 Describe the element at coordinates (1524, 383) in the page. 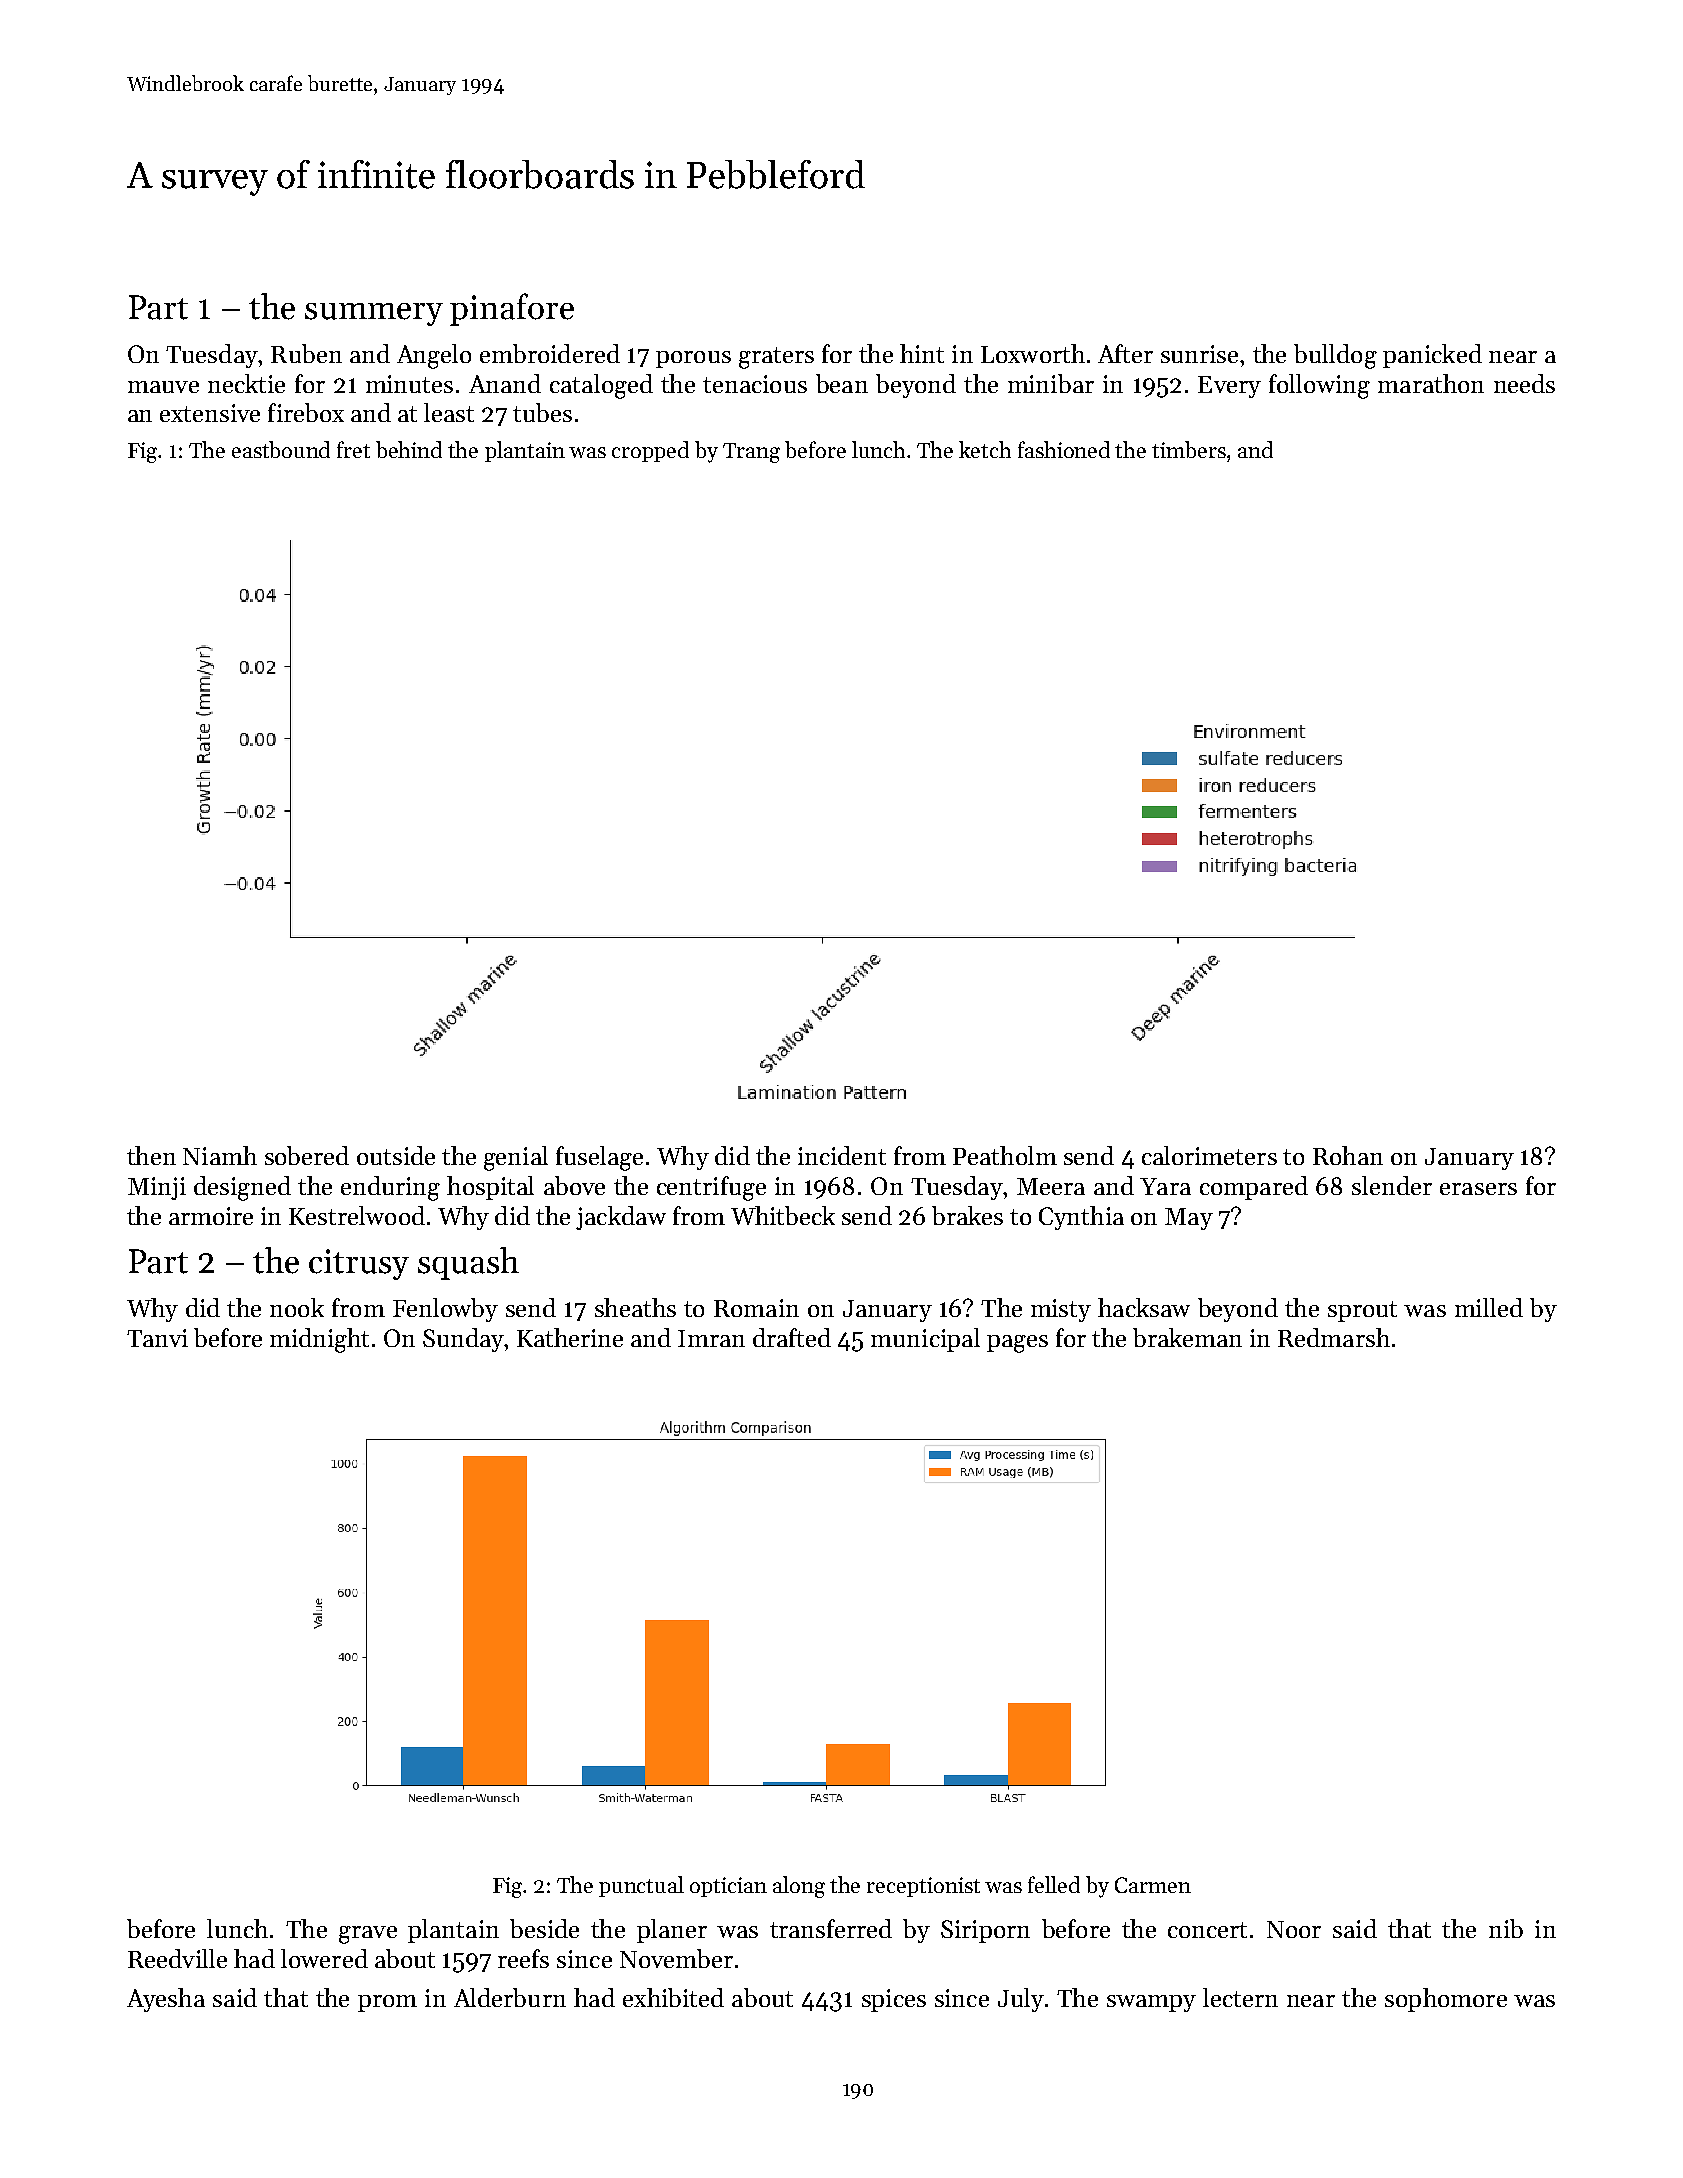

I see `needs` at that location.
